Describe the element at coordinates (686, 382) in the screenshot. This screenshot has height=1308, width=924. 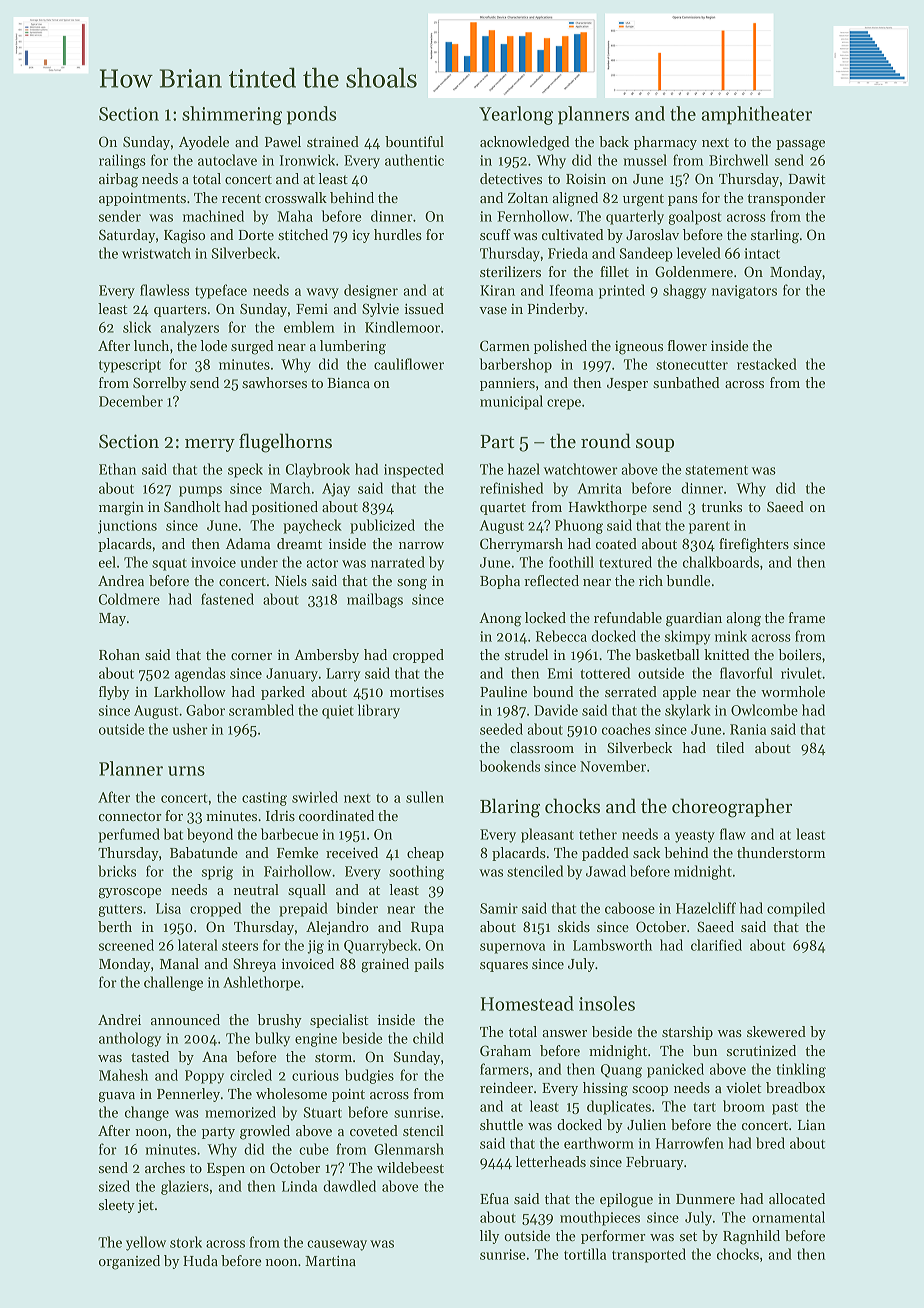
I see `sunbathed` at that location.
